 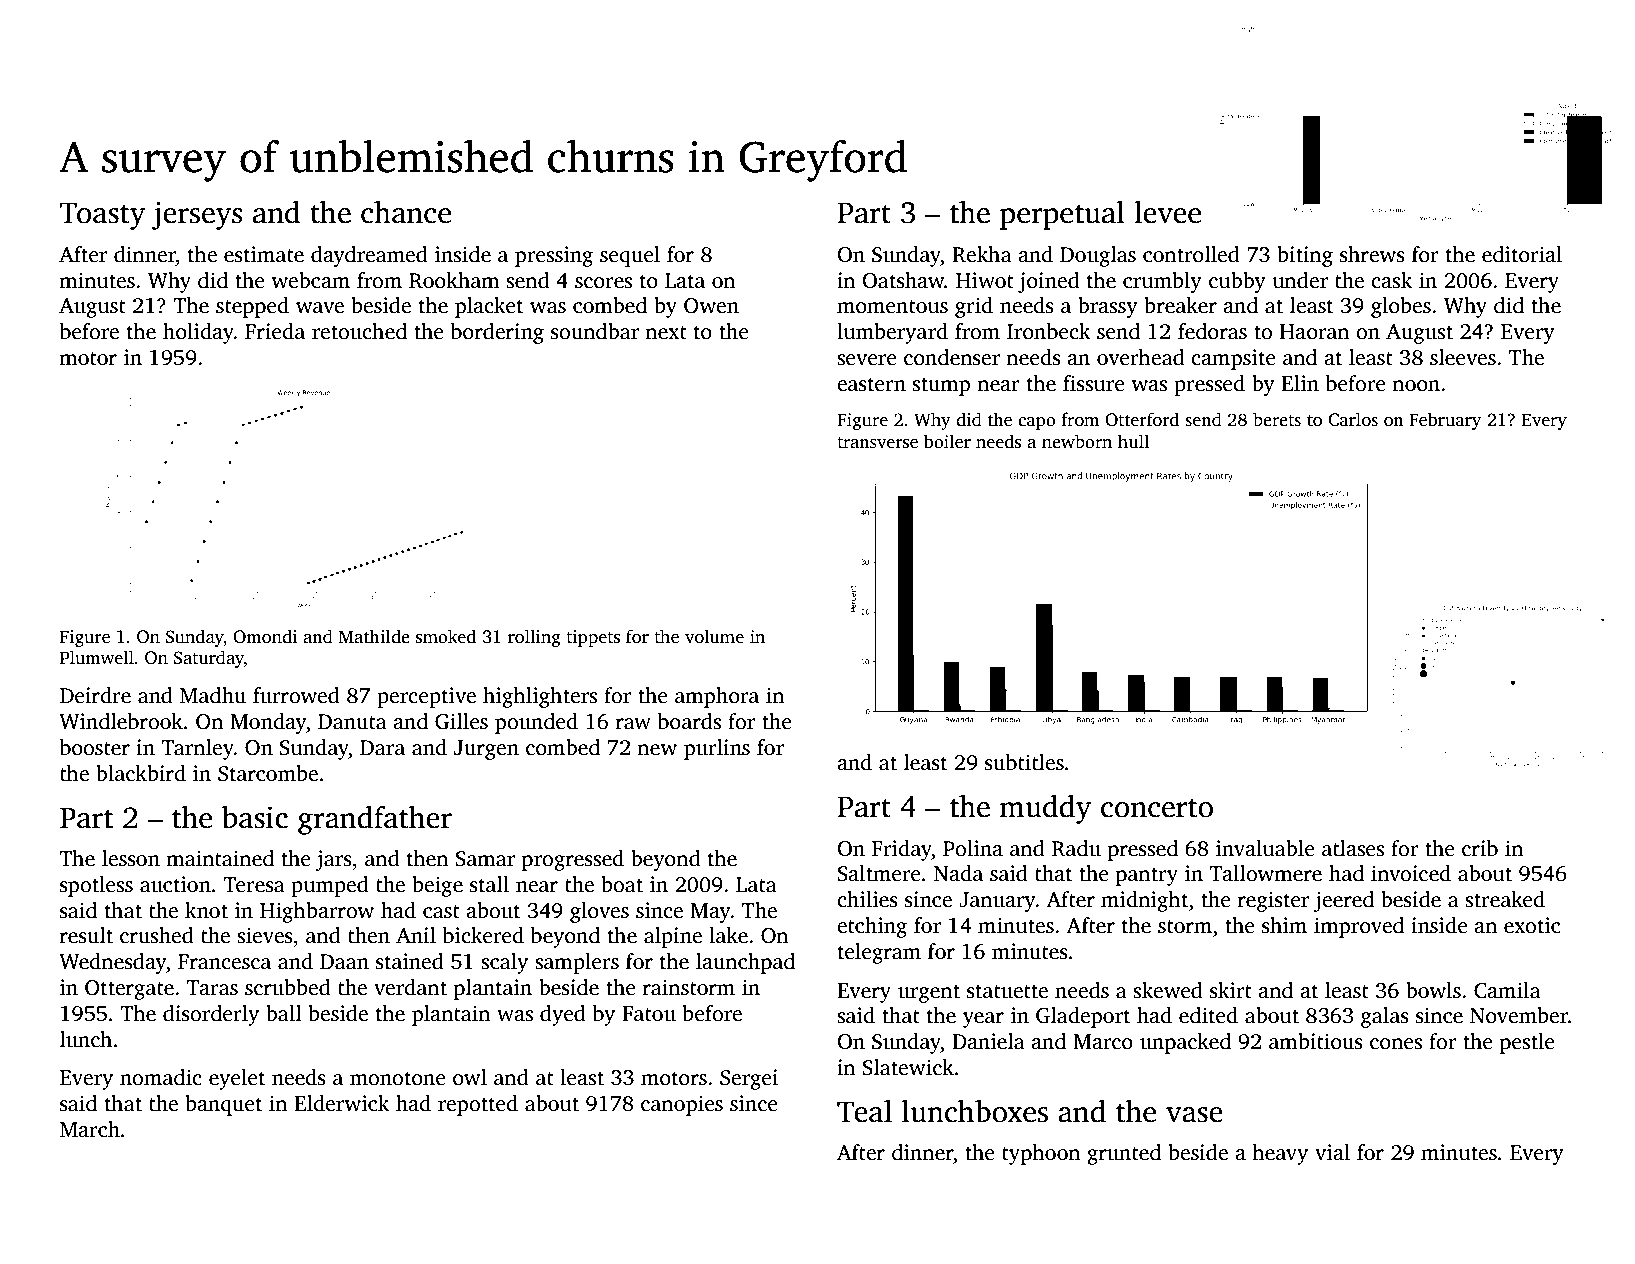 I want to click on jars, so click(x=333, y=860).
